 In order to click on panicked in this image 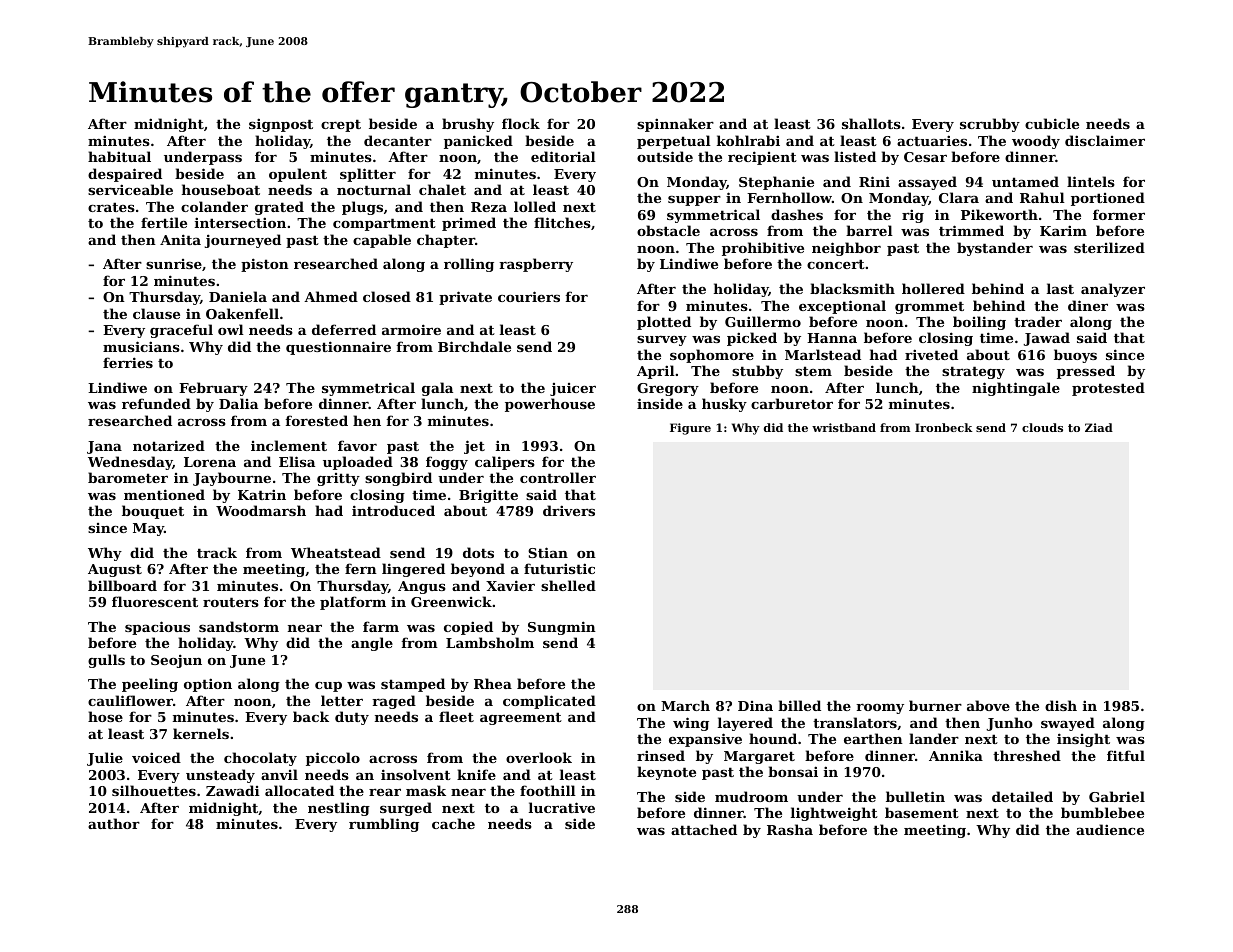, I will do `click(478, 142)`.
